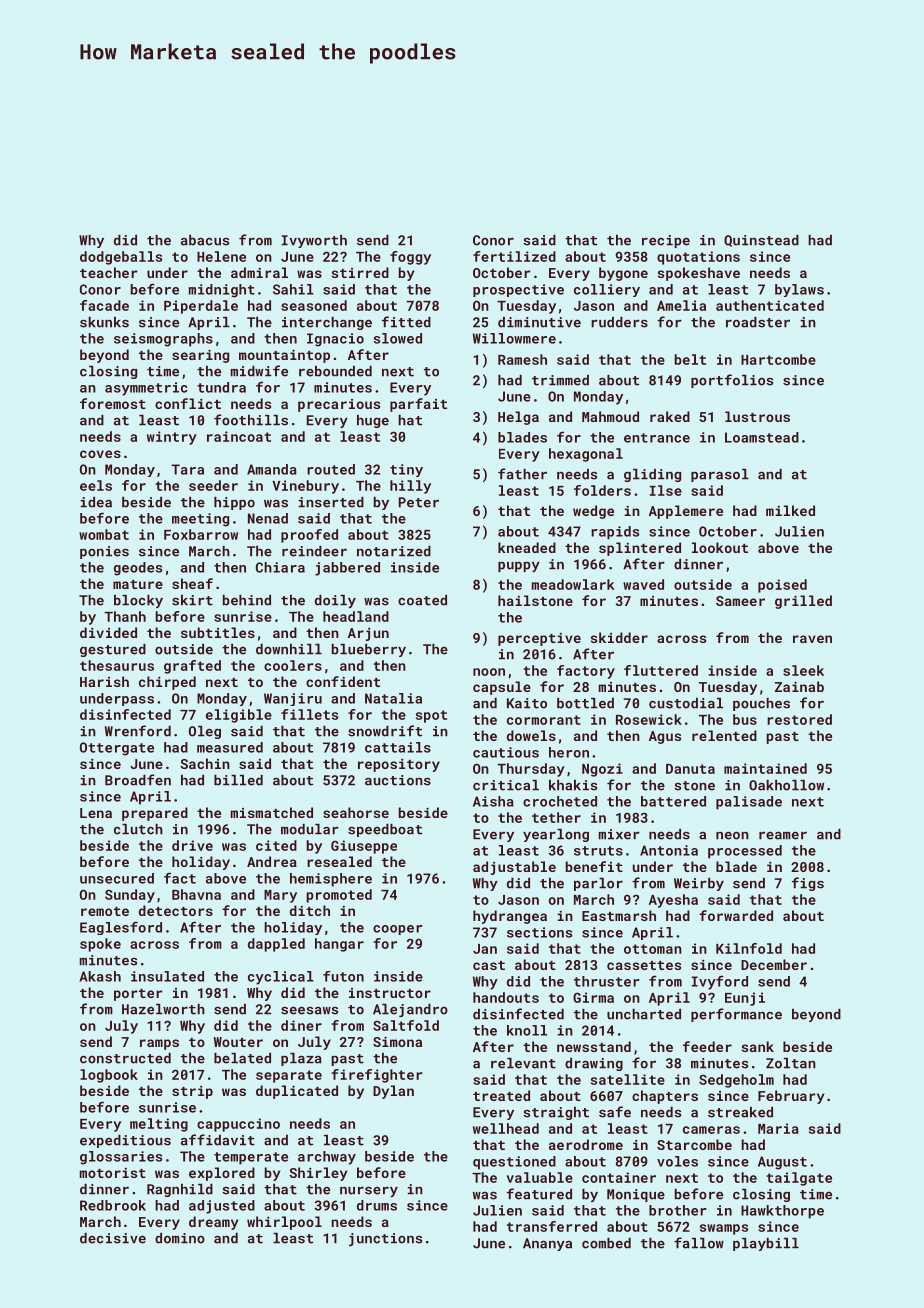 This screenshot has height=1308, width=924. Describe the element at coordinates (196, 894) in the screenshot. I see `Bhavna` at that location.
